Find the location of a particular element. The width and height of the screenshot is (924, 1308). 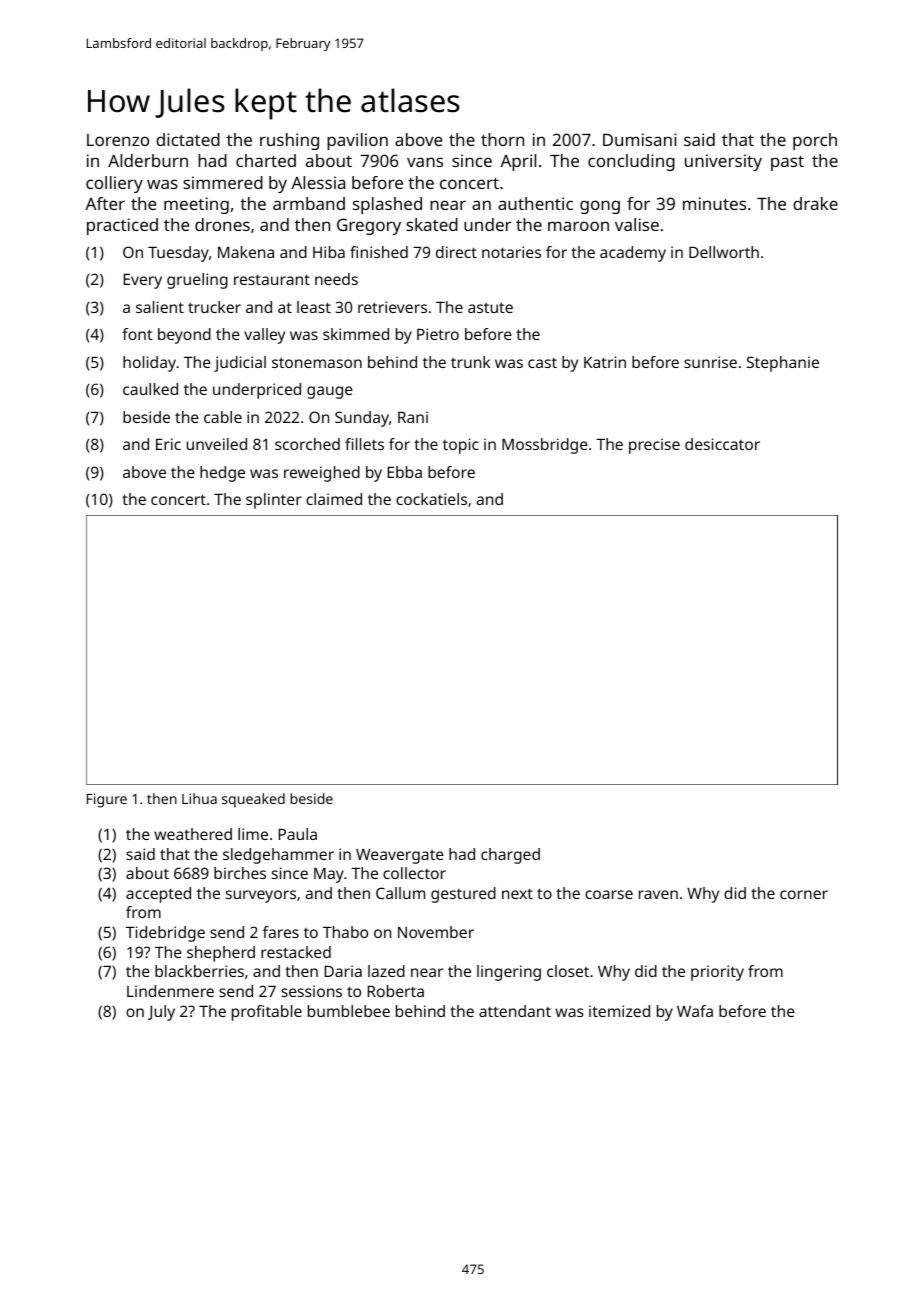

July is located at coordinates (161, 1013).
